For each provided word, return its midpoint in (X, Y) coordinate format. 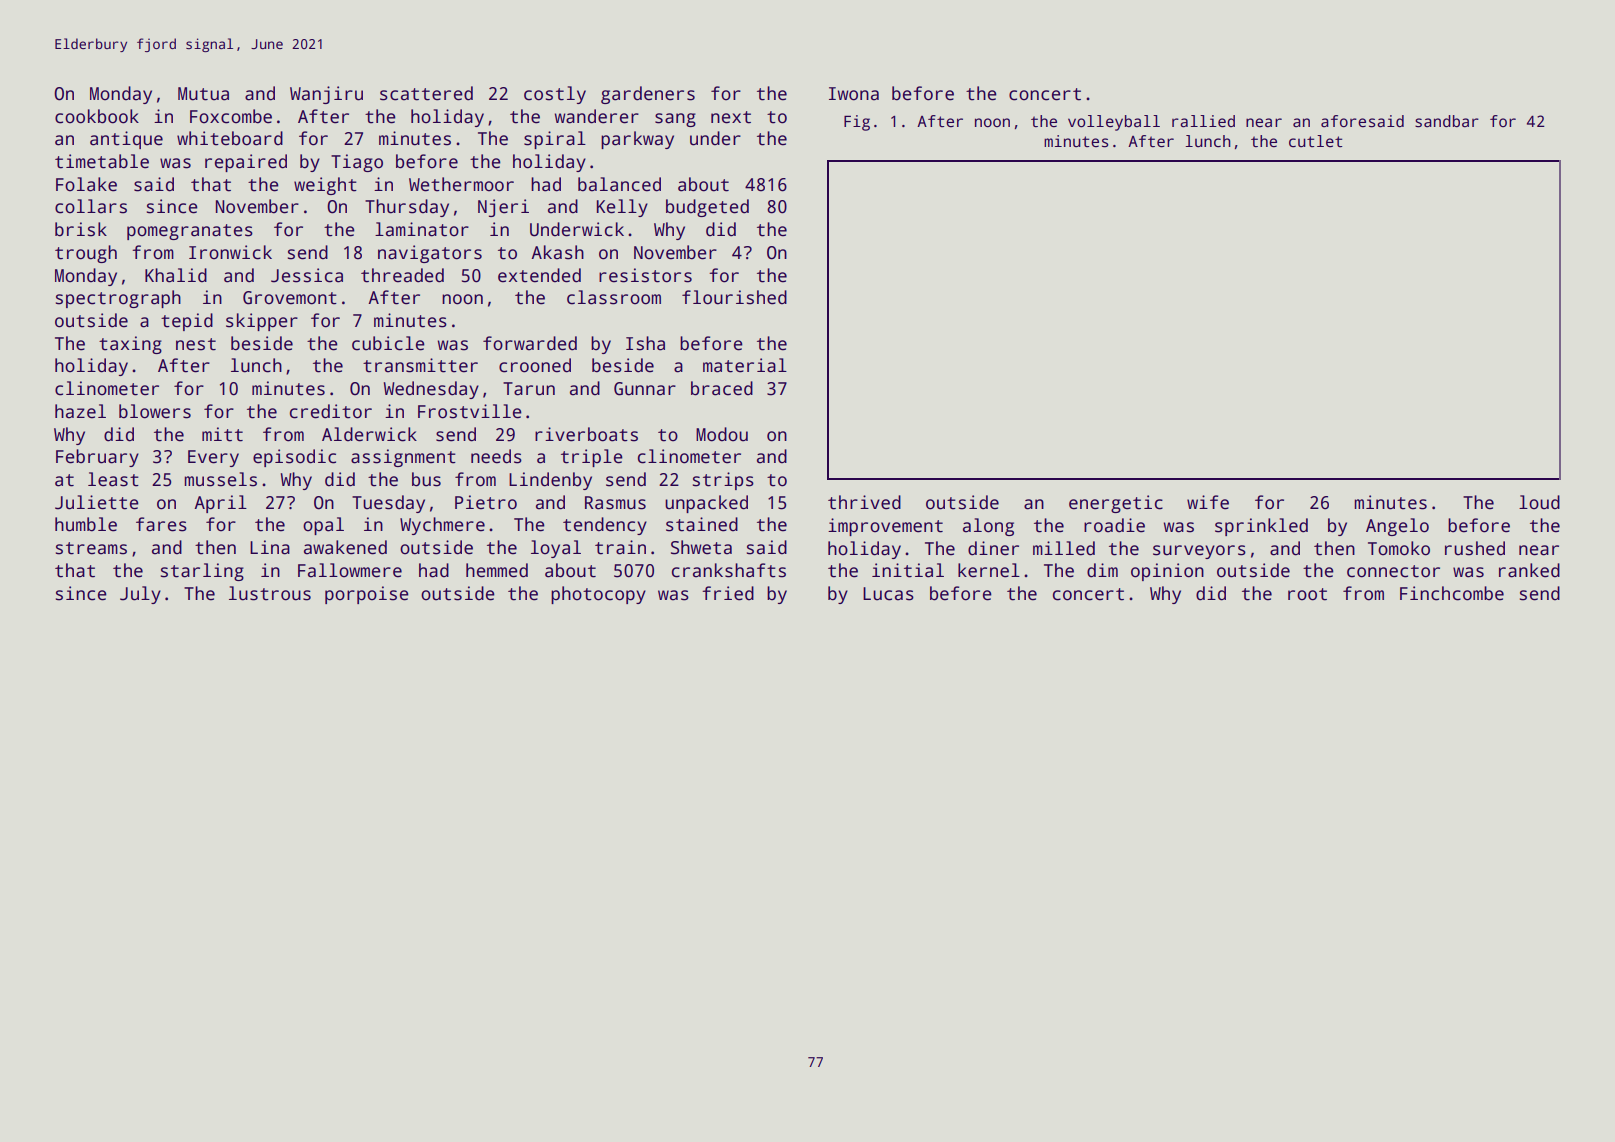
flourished (734, 297)
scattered (426, 93)
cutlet (1315, 141)
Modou (722, 434)
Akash (557, 252)
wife (1208, 502)
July (140, 595)
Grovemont (290, 298)
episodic (294, 458)
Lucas (888, 594)
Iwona (854, 94)
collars (91, 206)
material (745, 365)
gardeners (648, 95)
